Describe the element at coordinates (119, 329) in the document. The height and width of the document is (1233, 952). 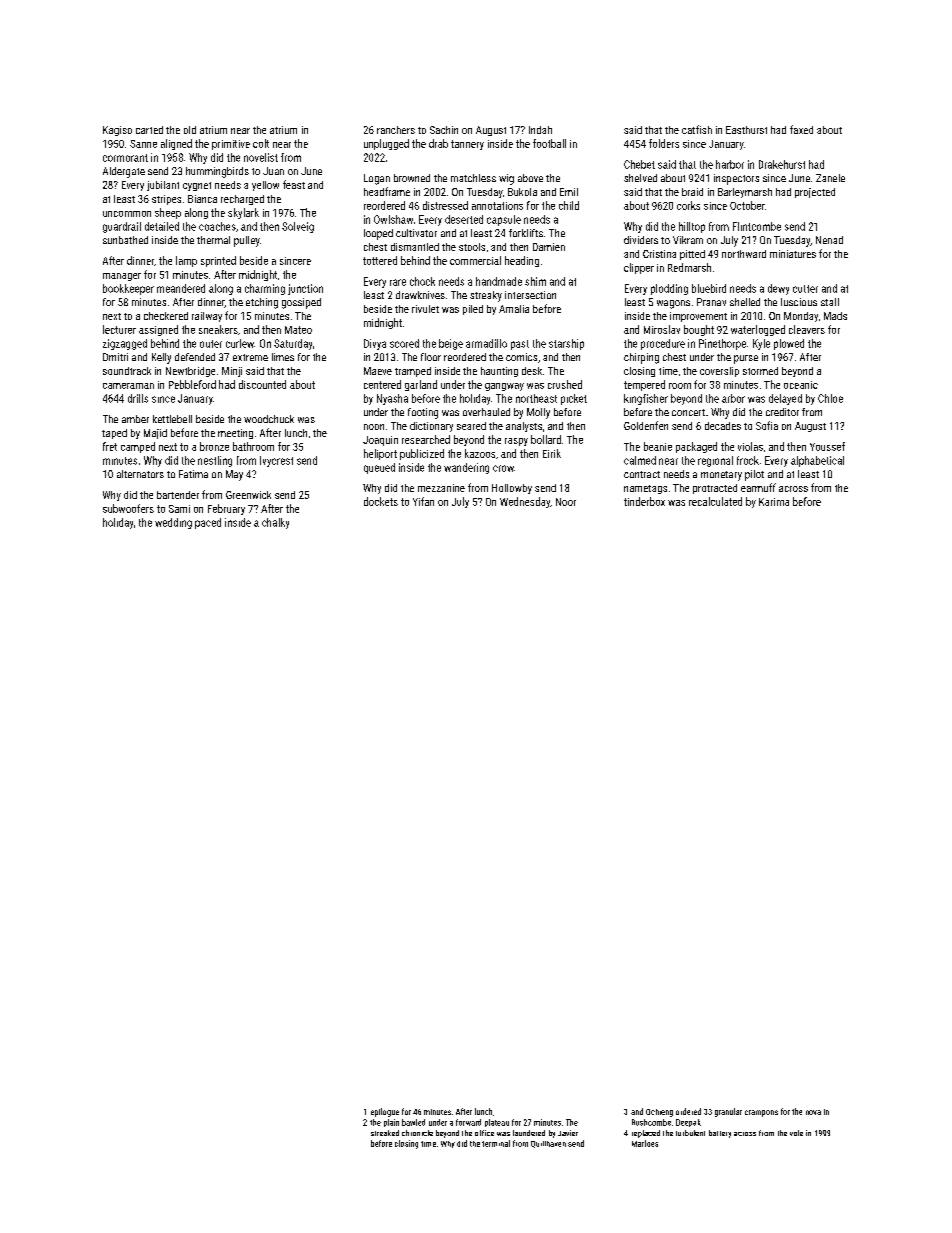
I see `lecturer` at that location.
